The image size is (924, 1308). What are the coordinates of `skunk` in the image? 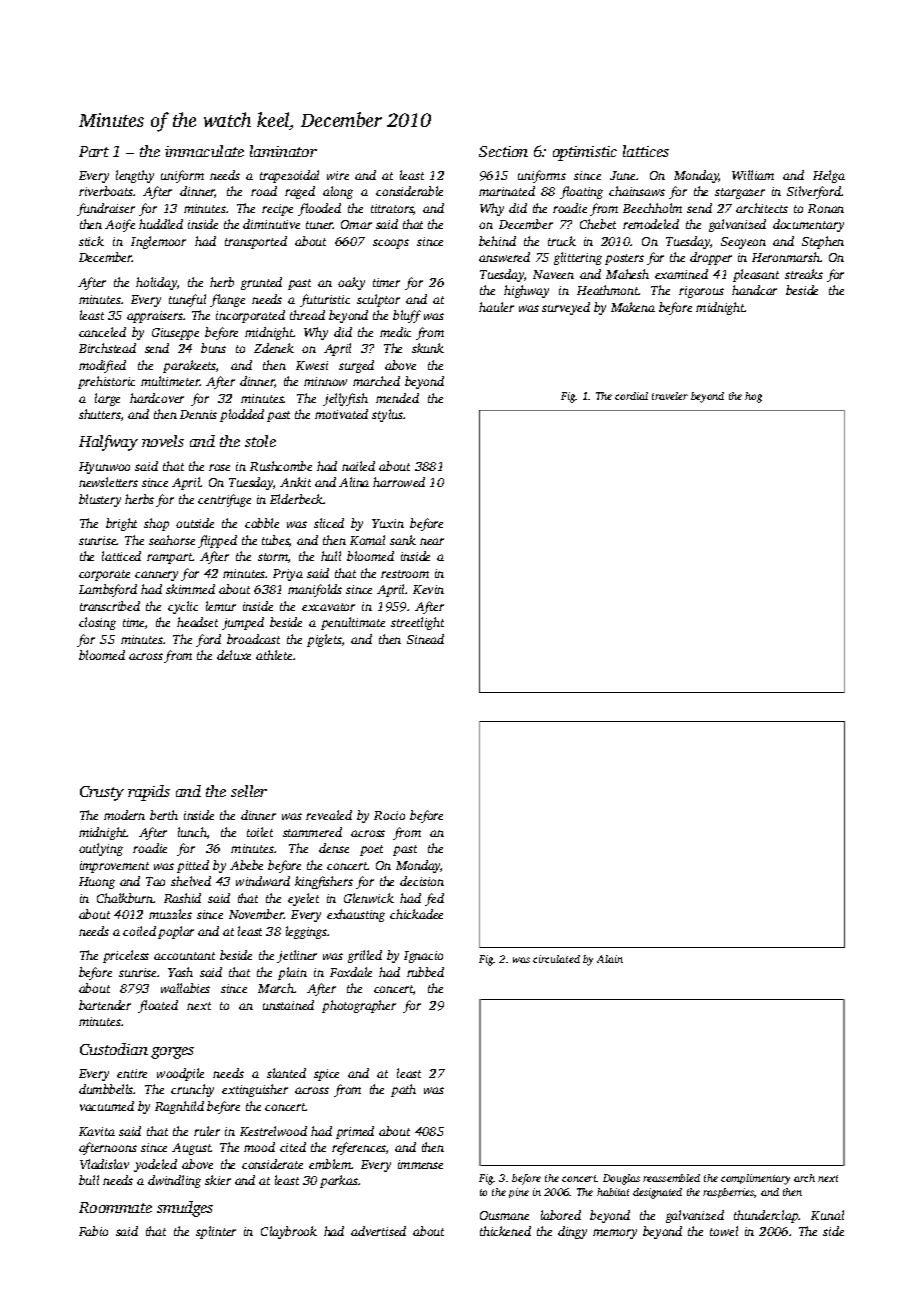 It's located at (428, 348).
